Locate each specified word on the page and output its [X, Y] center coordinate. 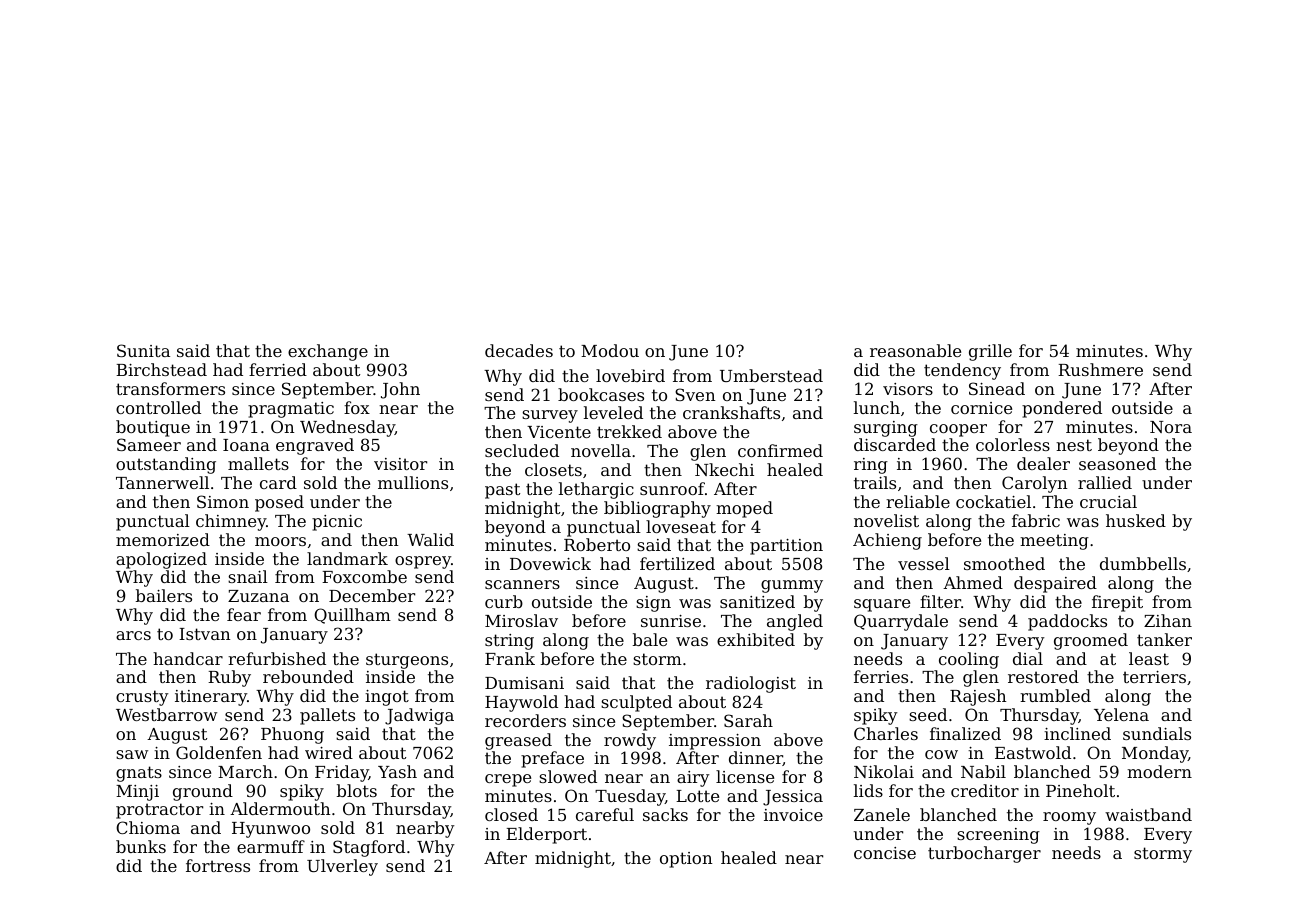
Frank [510, 658]
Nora [1171, 427]
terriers [1154, 677]
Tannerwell [162, 482]
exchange [328, 352]
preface [552, 759]
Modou [610, 350]
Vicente [559, 432]
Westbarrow [166, 714]
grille [990, 352]
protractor [159, 811]
